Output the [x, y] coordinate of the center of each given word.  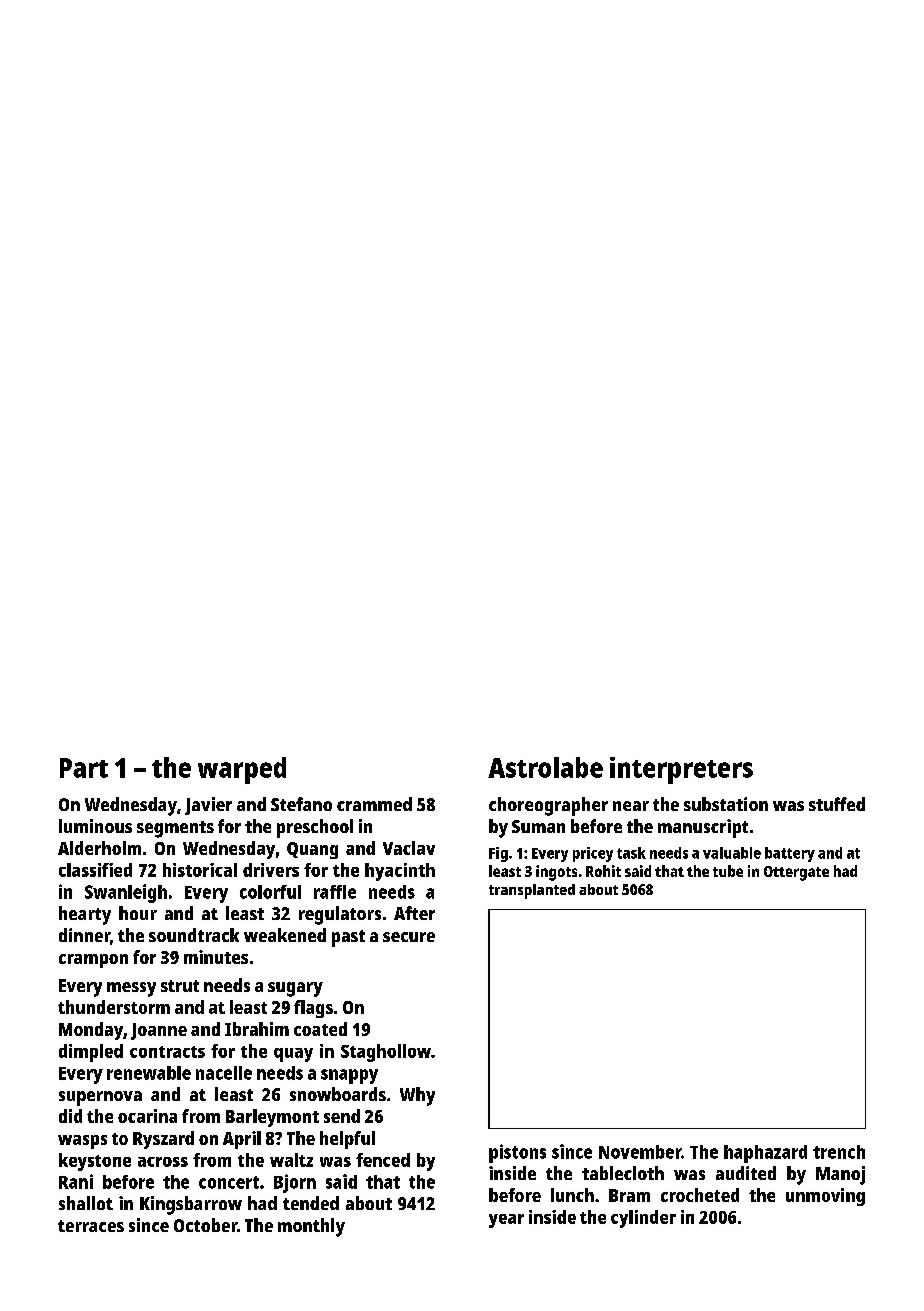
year [506, 1221]
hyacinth [400, 872]
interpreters [681, 770]
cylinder [643, 1219]
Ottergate [796, 873]
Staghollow [386, 1053]
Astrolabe [545, 767]
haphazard [765, 1154]
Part [84, 768]
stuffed [837, 804]
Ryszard [163, 1140]
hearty [85, 915]
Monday [91, 1031]
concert [229, 1182]
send [342, 1116]
